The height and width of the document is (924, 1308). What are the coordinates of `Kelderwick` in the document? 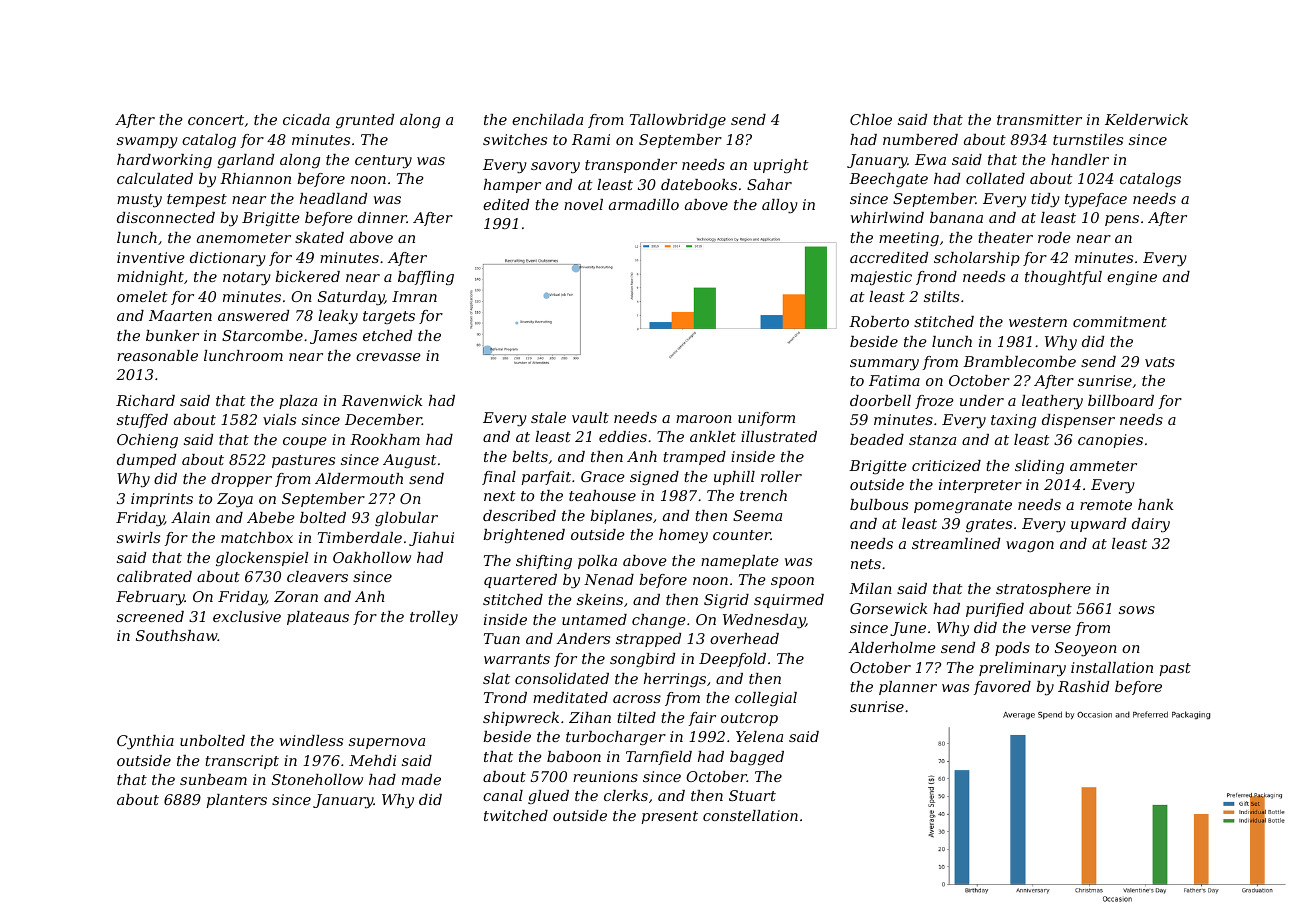 It's located at (1146, 119).
